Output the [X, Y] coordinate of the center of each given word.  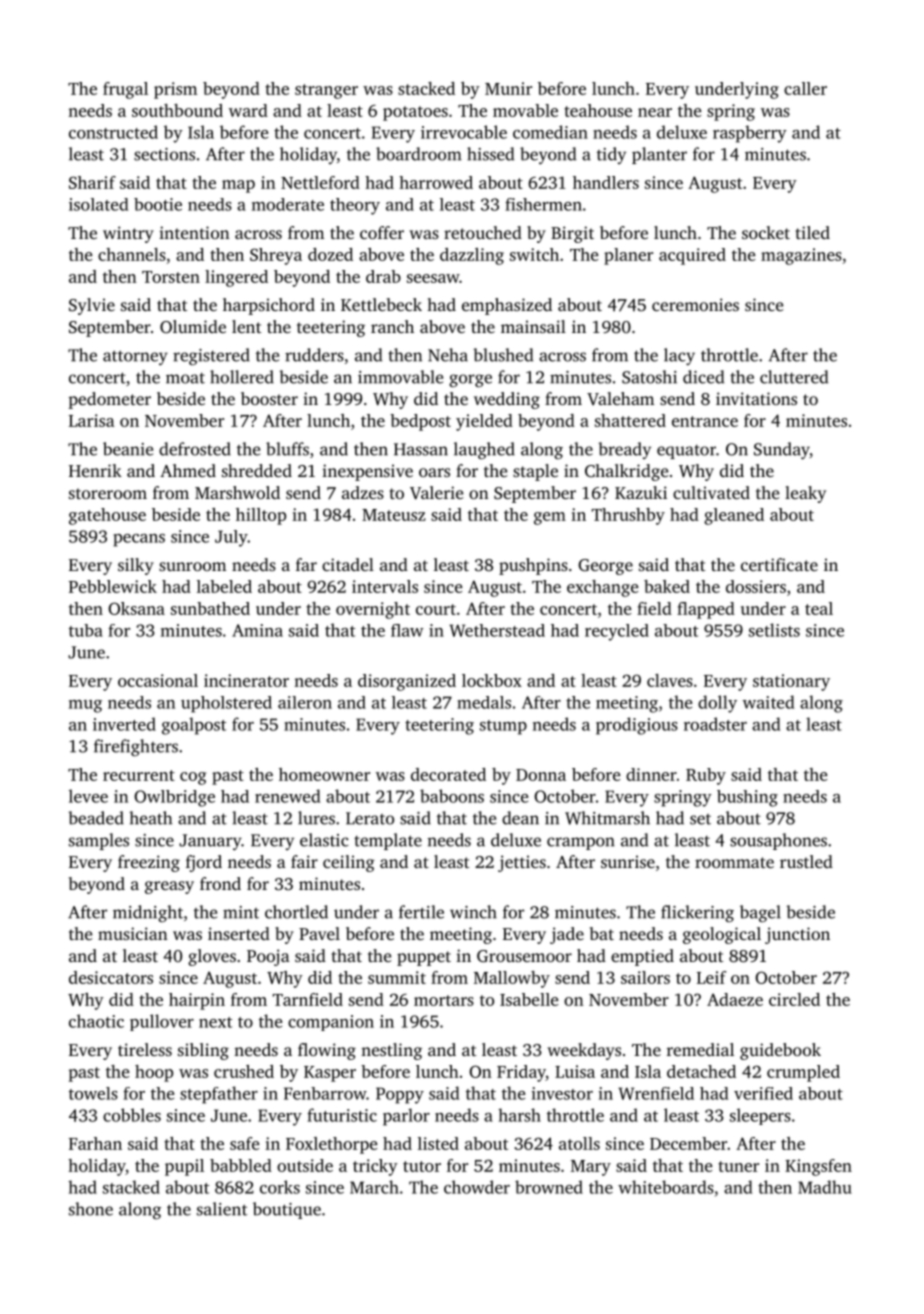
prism [175, 90]
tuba [86, 630]
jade [567, 935]
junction [797, 935]
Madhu [825, 1187]
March [374, 1187]
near [655, 112]
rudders [314, 355]
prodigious [637, 726]
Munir [508, 88]
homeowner [324, 774]
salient [222, 1209]
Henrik [95, 470]
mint [241, 912]
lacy [679, 356]
